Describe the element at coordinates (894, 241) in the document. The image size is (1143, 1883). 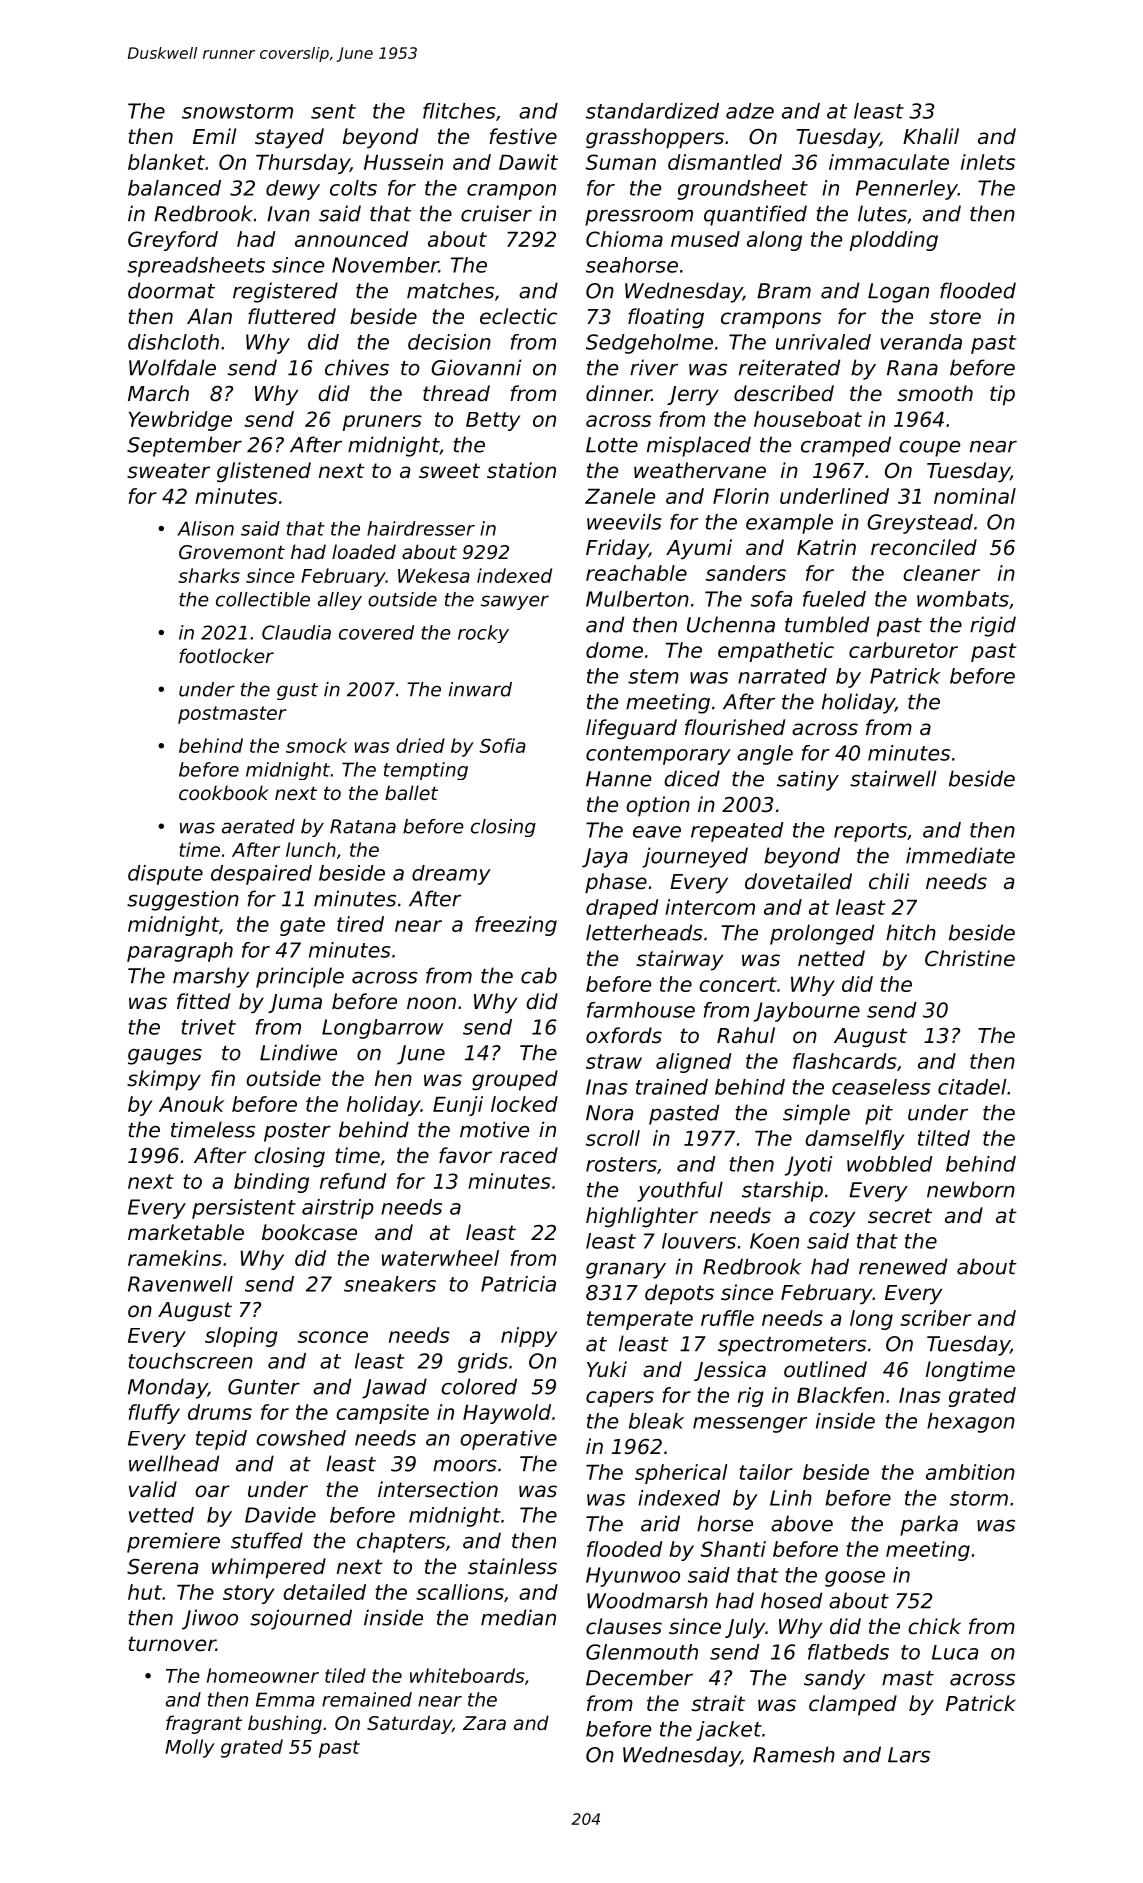
I see `plodding` at that location.
